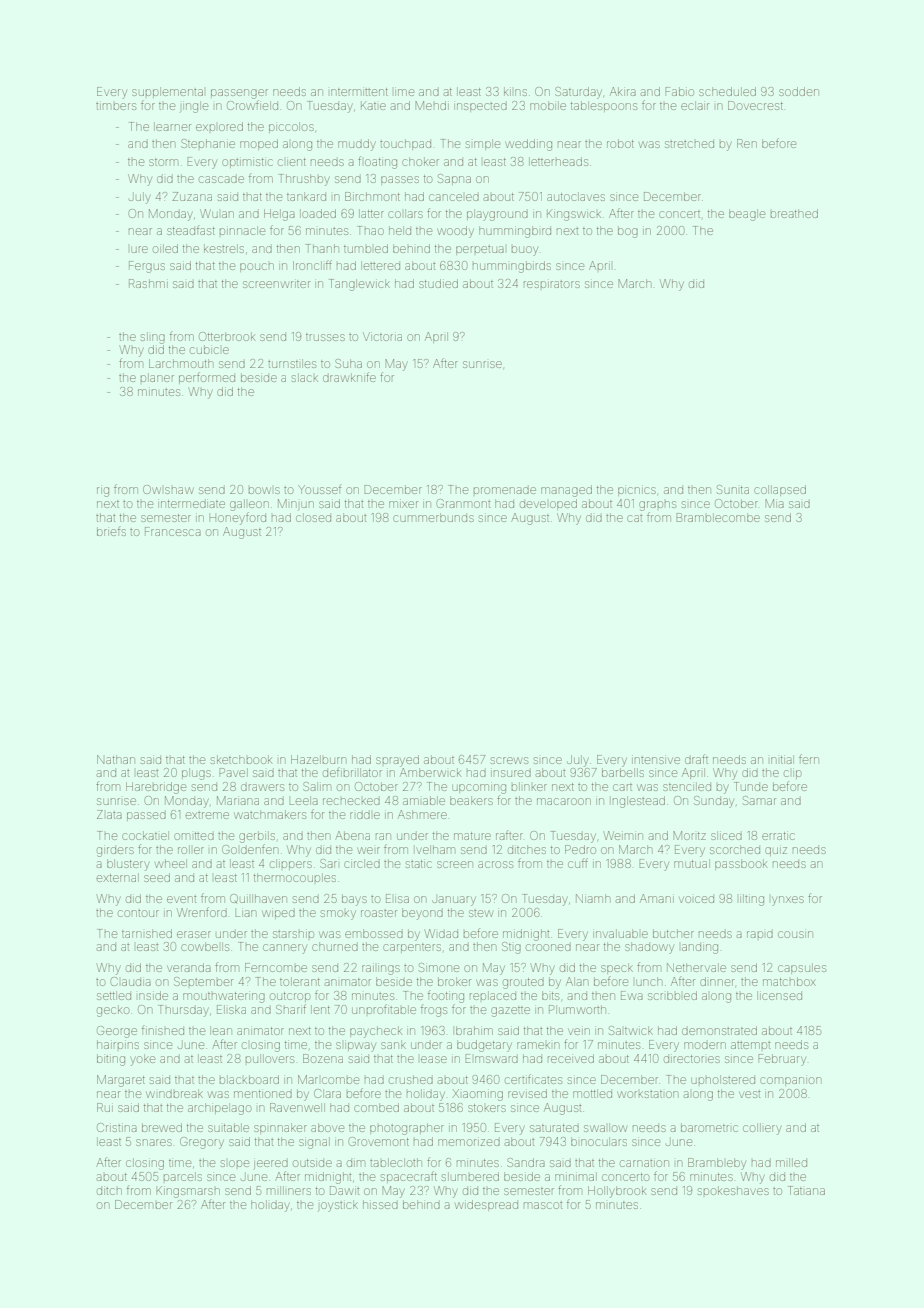 The height and width of the image is (1308, 924). What do you see at coordinates (486, 1205) in the image?
I see `widespread` at bounding box center [486, 1205].
